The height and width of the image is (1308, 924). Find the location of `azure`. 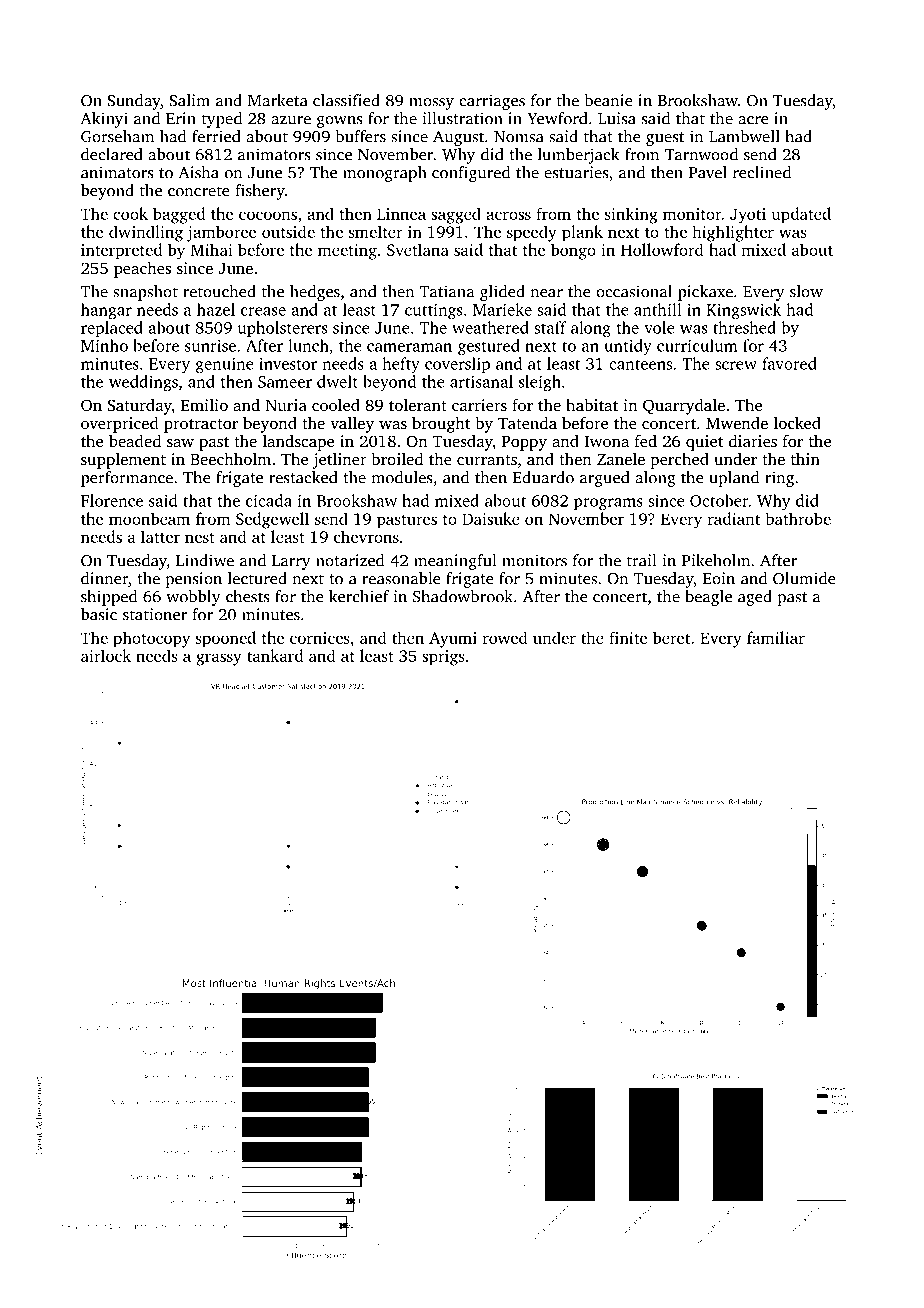

azure is located at coordinates (291, 120).
